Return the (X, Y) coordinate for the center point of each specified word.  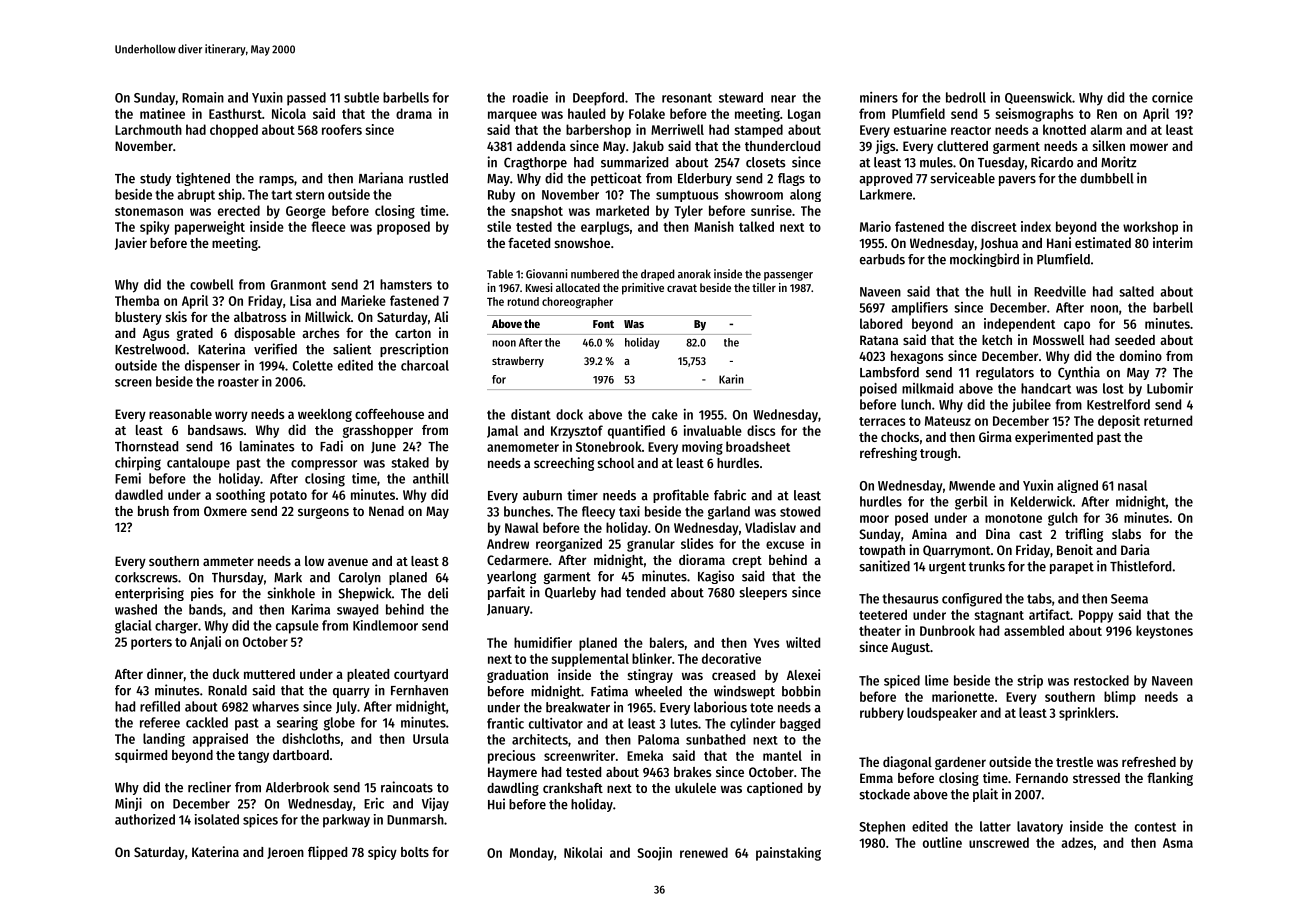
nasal (1132, 485)
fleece (328, 226)
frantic (505, 723)
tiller (764, 287)
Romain (203, 97)
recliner (209, 787)
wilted (803, 642)
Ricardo (1052, 162)
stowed (800, 511)
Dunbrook (947, 630)
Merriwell (677, 129)
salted (1136, 291)
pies (202, 594)
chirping (138, 464)
